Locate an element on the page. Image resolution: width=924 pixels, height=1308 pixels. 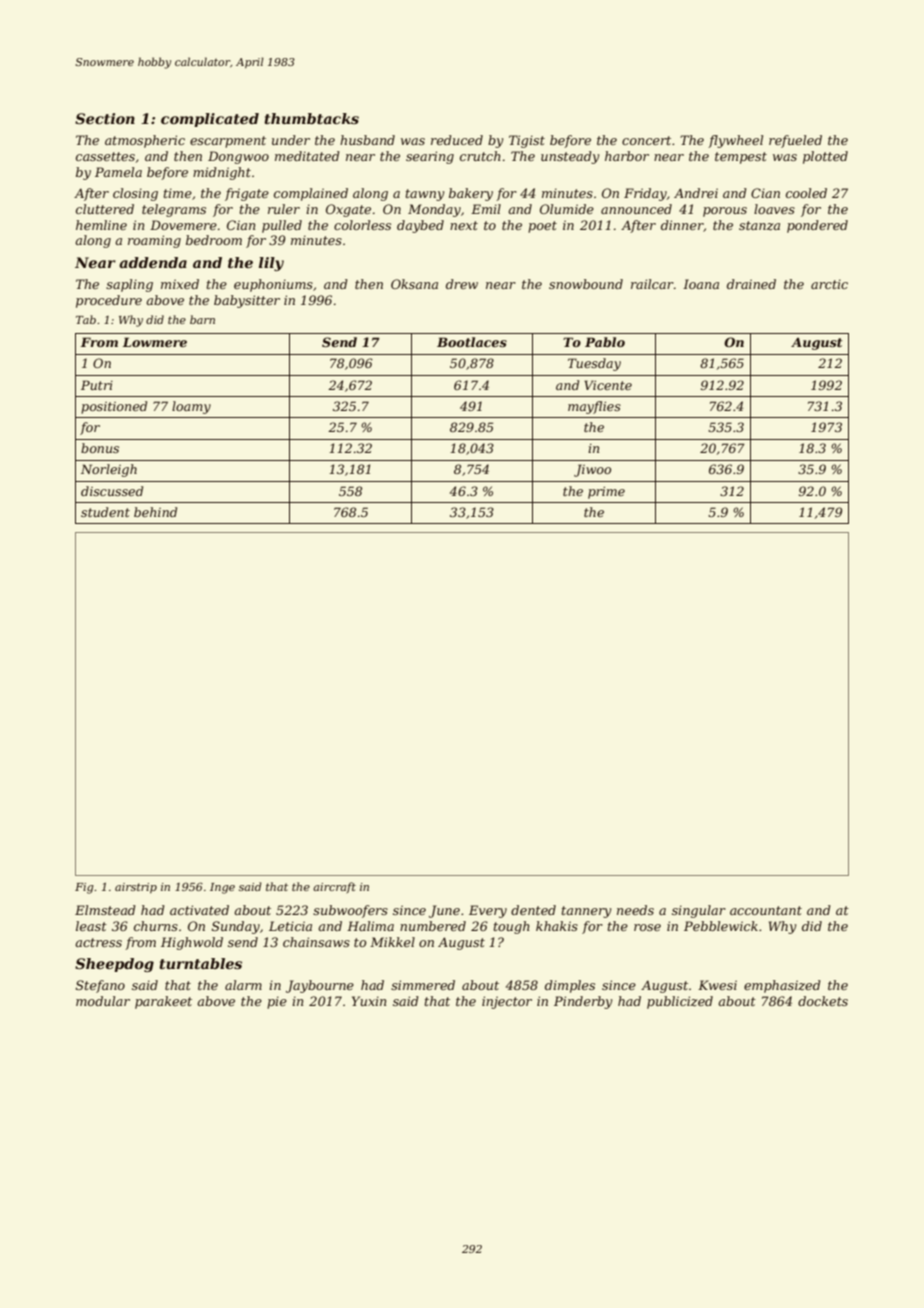
Section is located at coordinates (105, 118).
